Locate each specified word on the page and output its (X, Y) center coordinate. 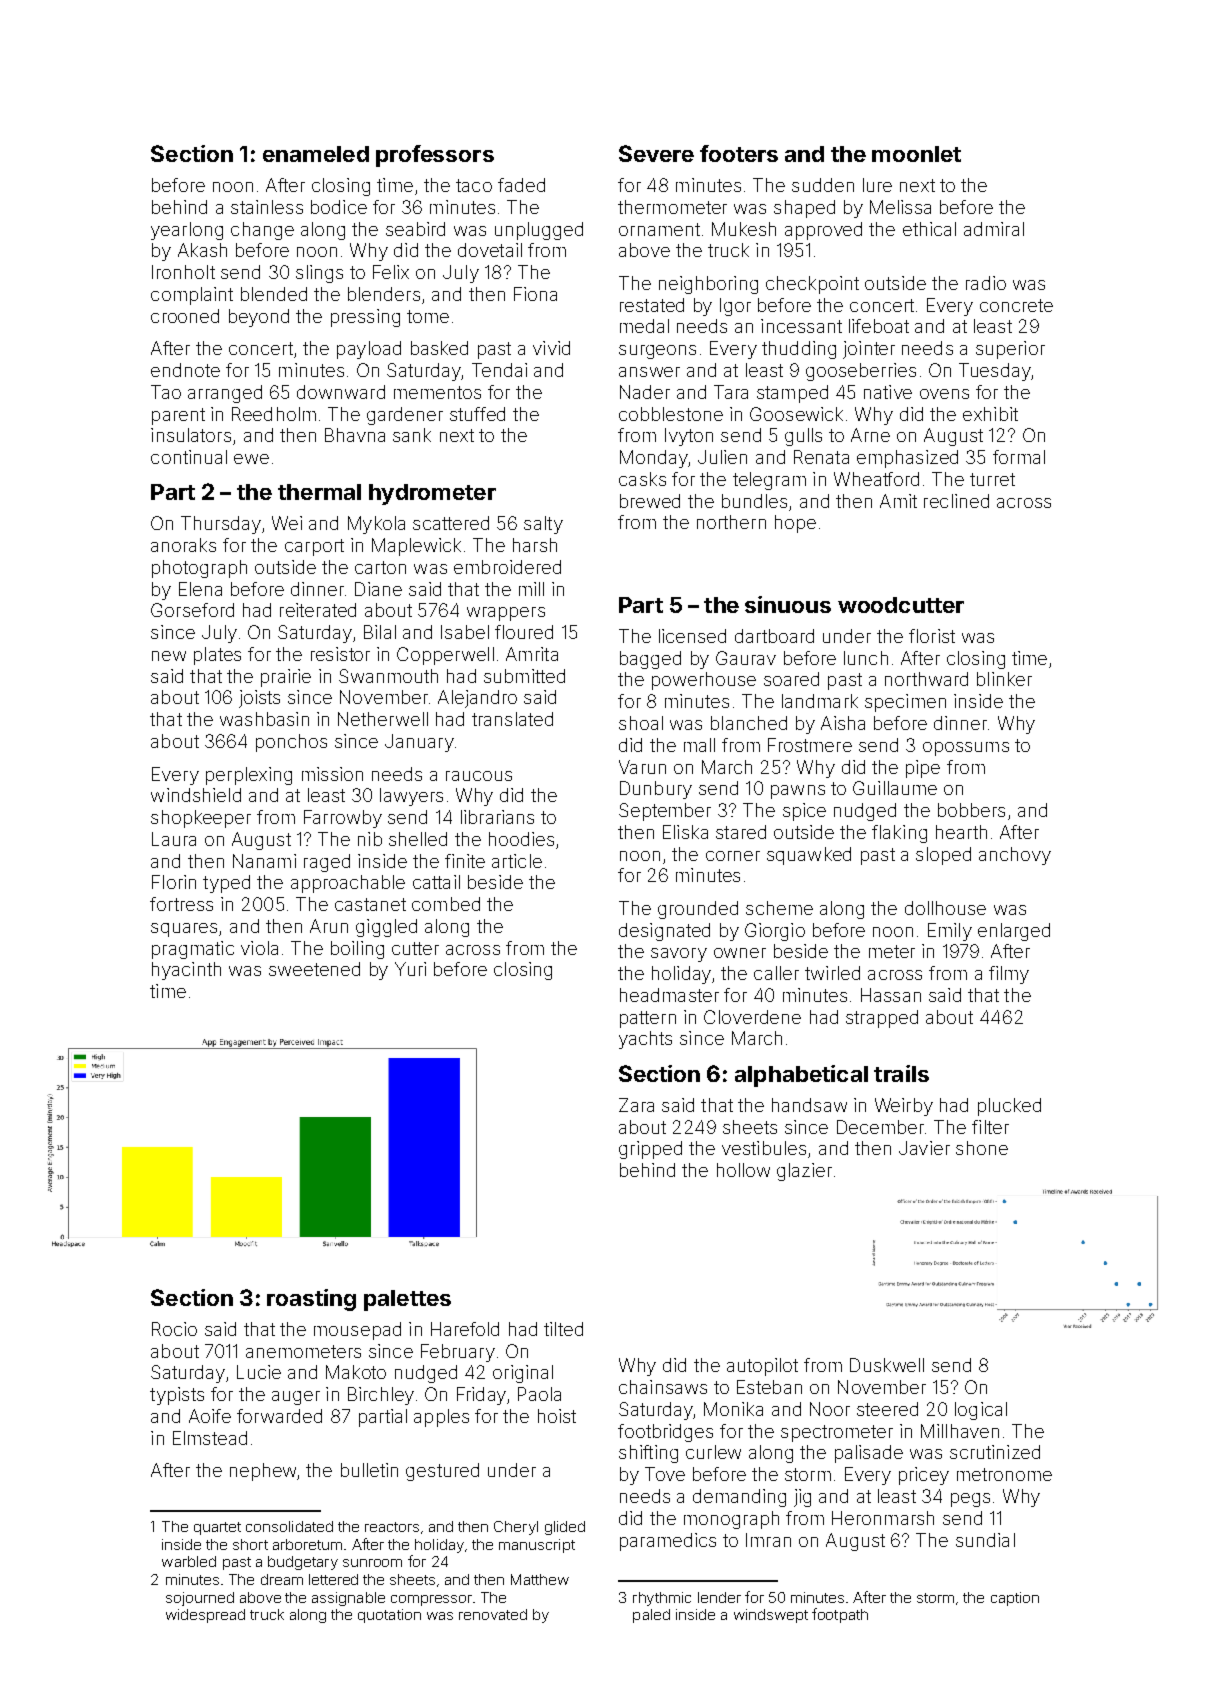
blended (274, 294)
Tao (166, 392)
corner (733, 856)
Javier (924, 1148)
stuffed (477, 414)
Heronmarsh (883, 1518)
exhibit (990, 414)
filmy (1009, 975)
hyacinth (186, 971)
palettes (407, 1300)
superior (1010, 350)
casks (642, 479)
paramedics (668, 1542)
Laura (174, 839)
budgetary (303, 1563)
